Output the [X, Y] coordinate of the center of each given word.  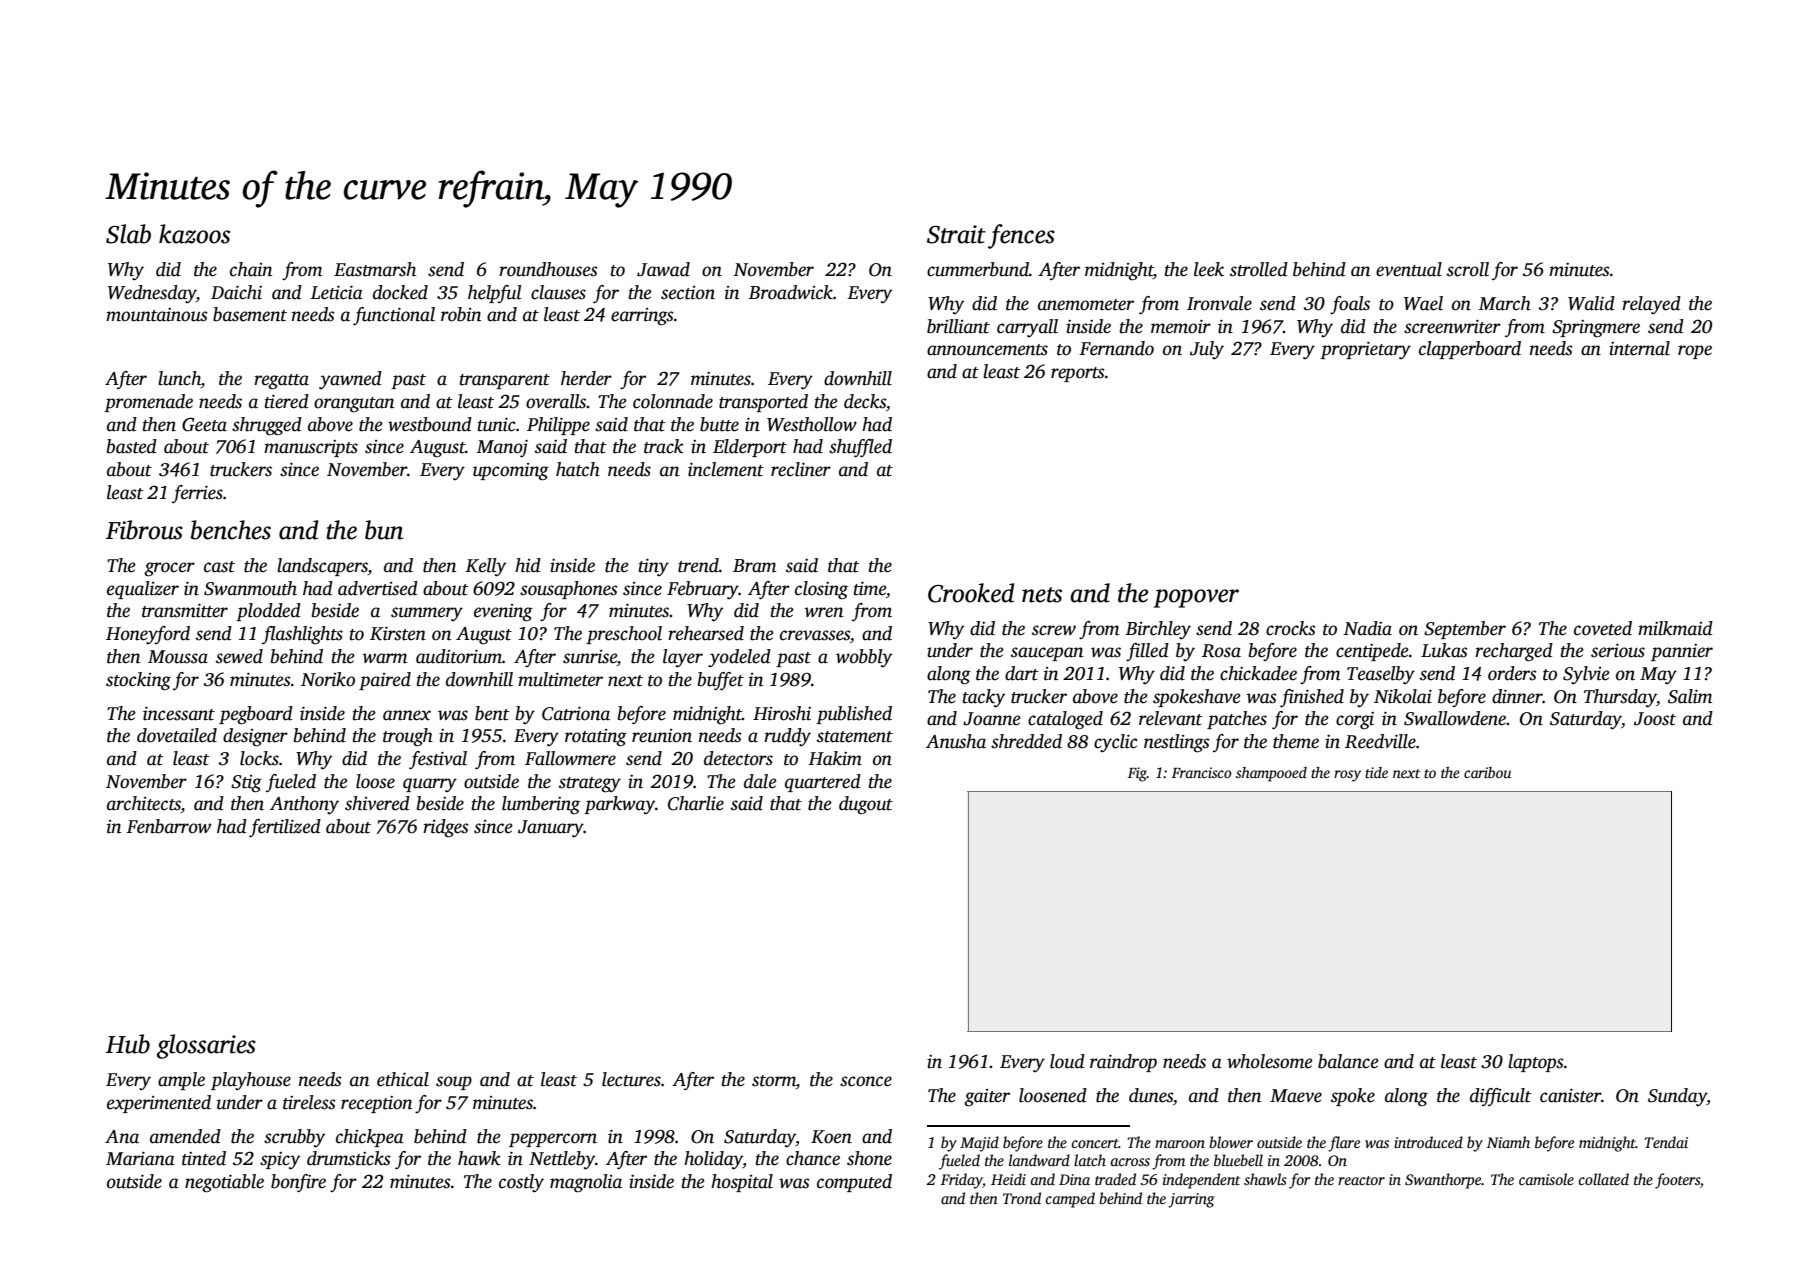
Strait [956, 234]
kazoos [194, 234]
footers [1677, 1181]
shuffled [860, 448]
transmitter [185, 611]
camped [1070, 1200]
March [1504, 303]
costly [521, 1183]
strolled [1259, 269]
